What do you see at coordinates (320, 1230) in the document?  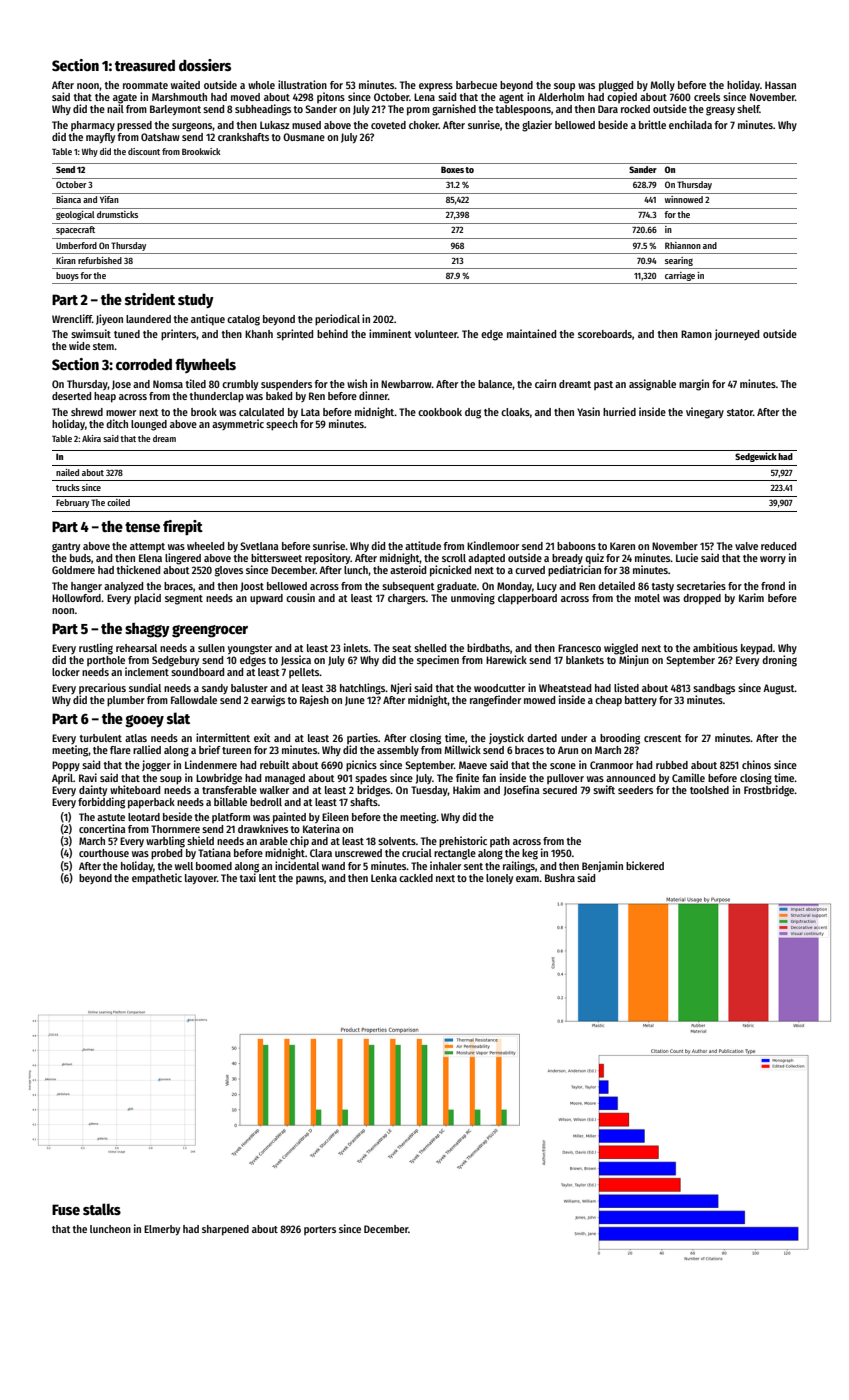 I see `porters` at bounding box center [320, 1230].
